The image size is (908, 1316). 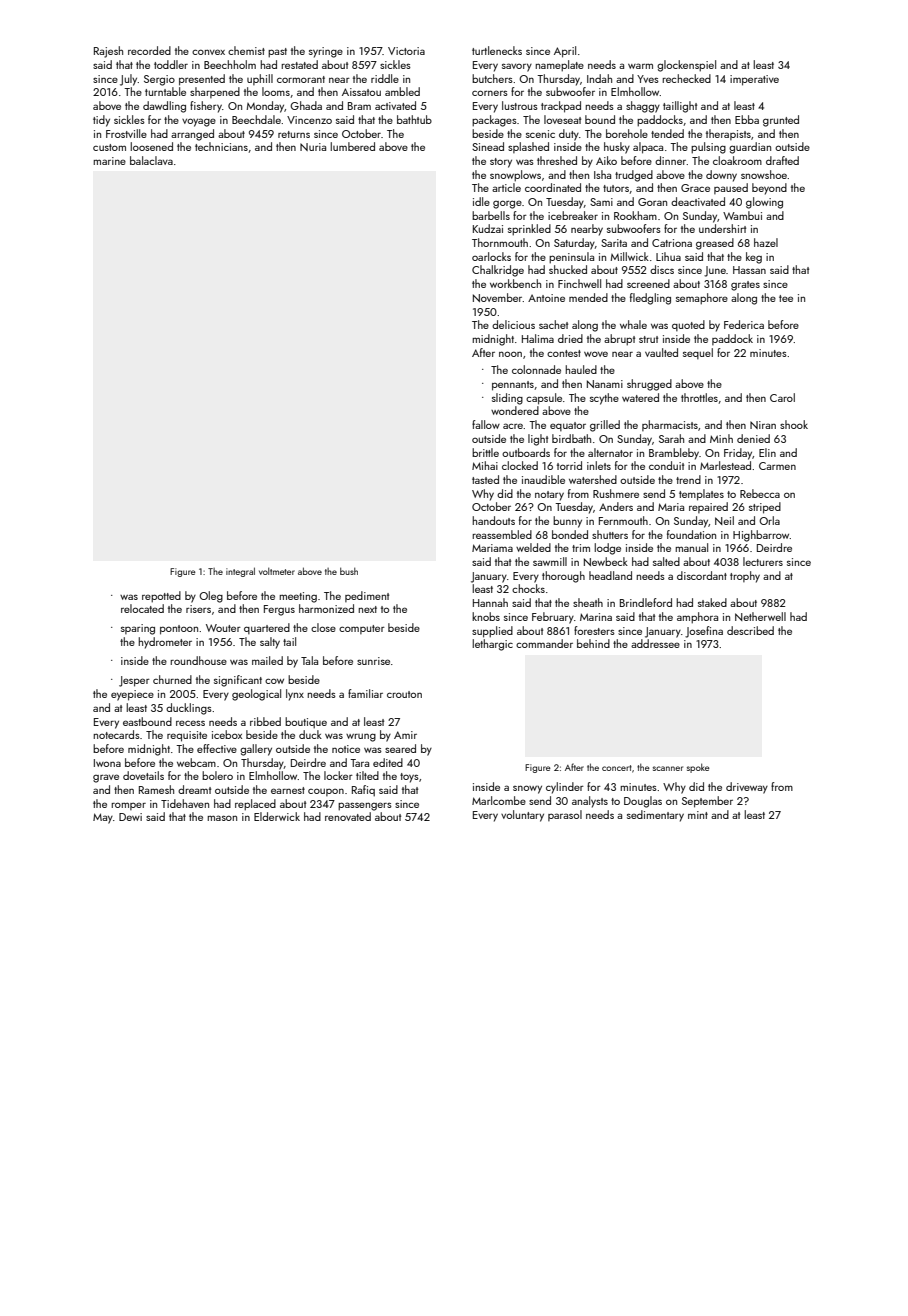 I want to click on chemist, so click(x=246, y=50).
